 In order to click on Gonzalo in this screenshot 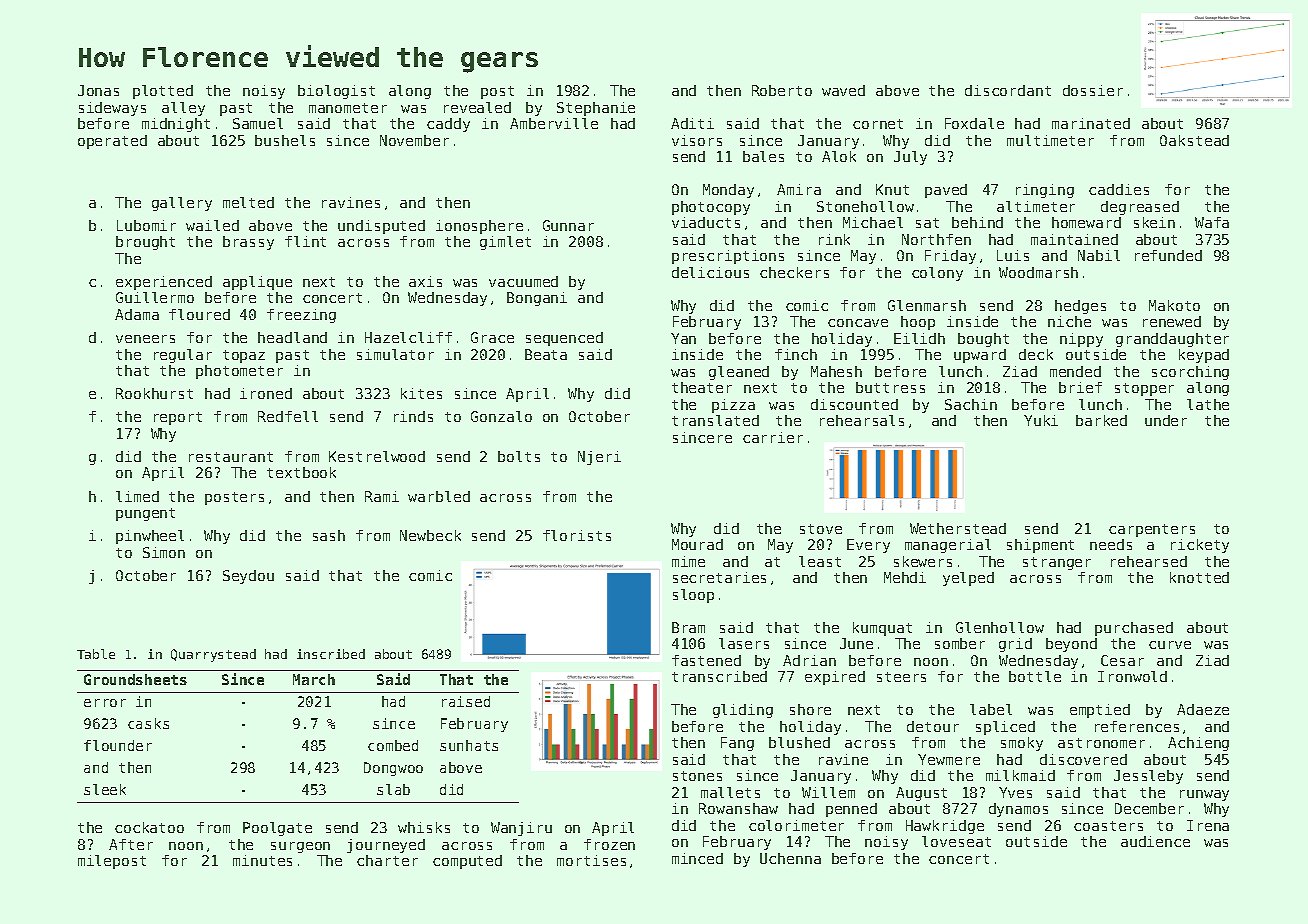, I will do `click(501, 416)`.
